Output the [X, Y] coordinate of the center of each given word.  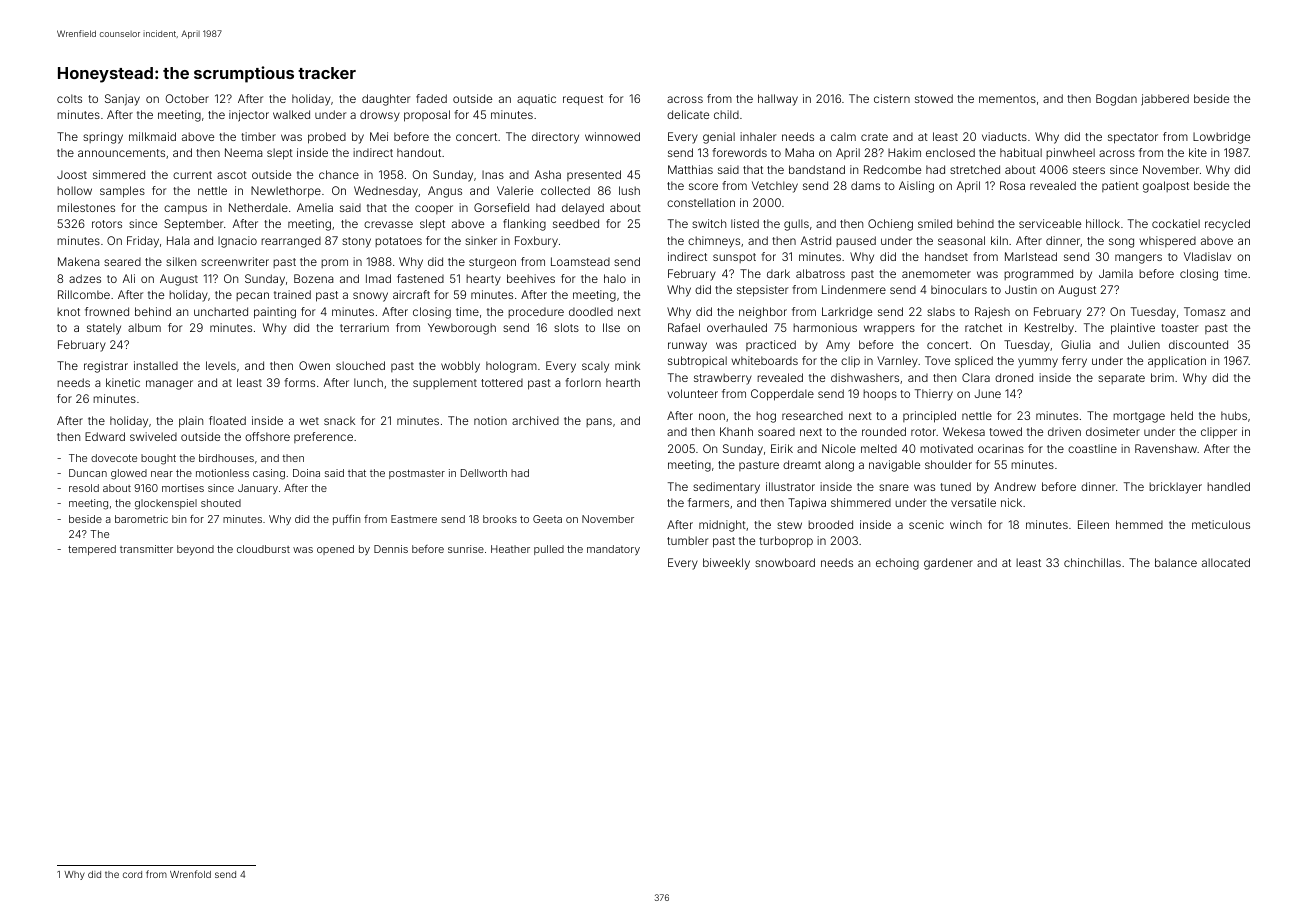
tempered [92, 550]
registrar [106, 367]
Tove [937, 360]
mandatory [613, 550]
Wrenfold [190, 874]
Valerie [515, 190]
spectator [1133, 138]
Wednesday [386, 192]
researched [812, 415]
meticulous [1221, 524]
